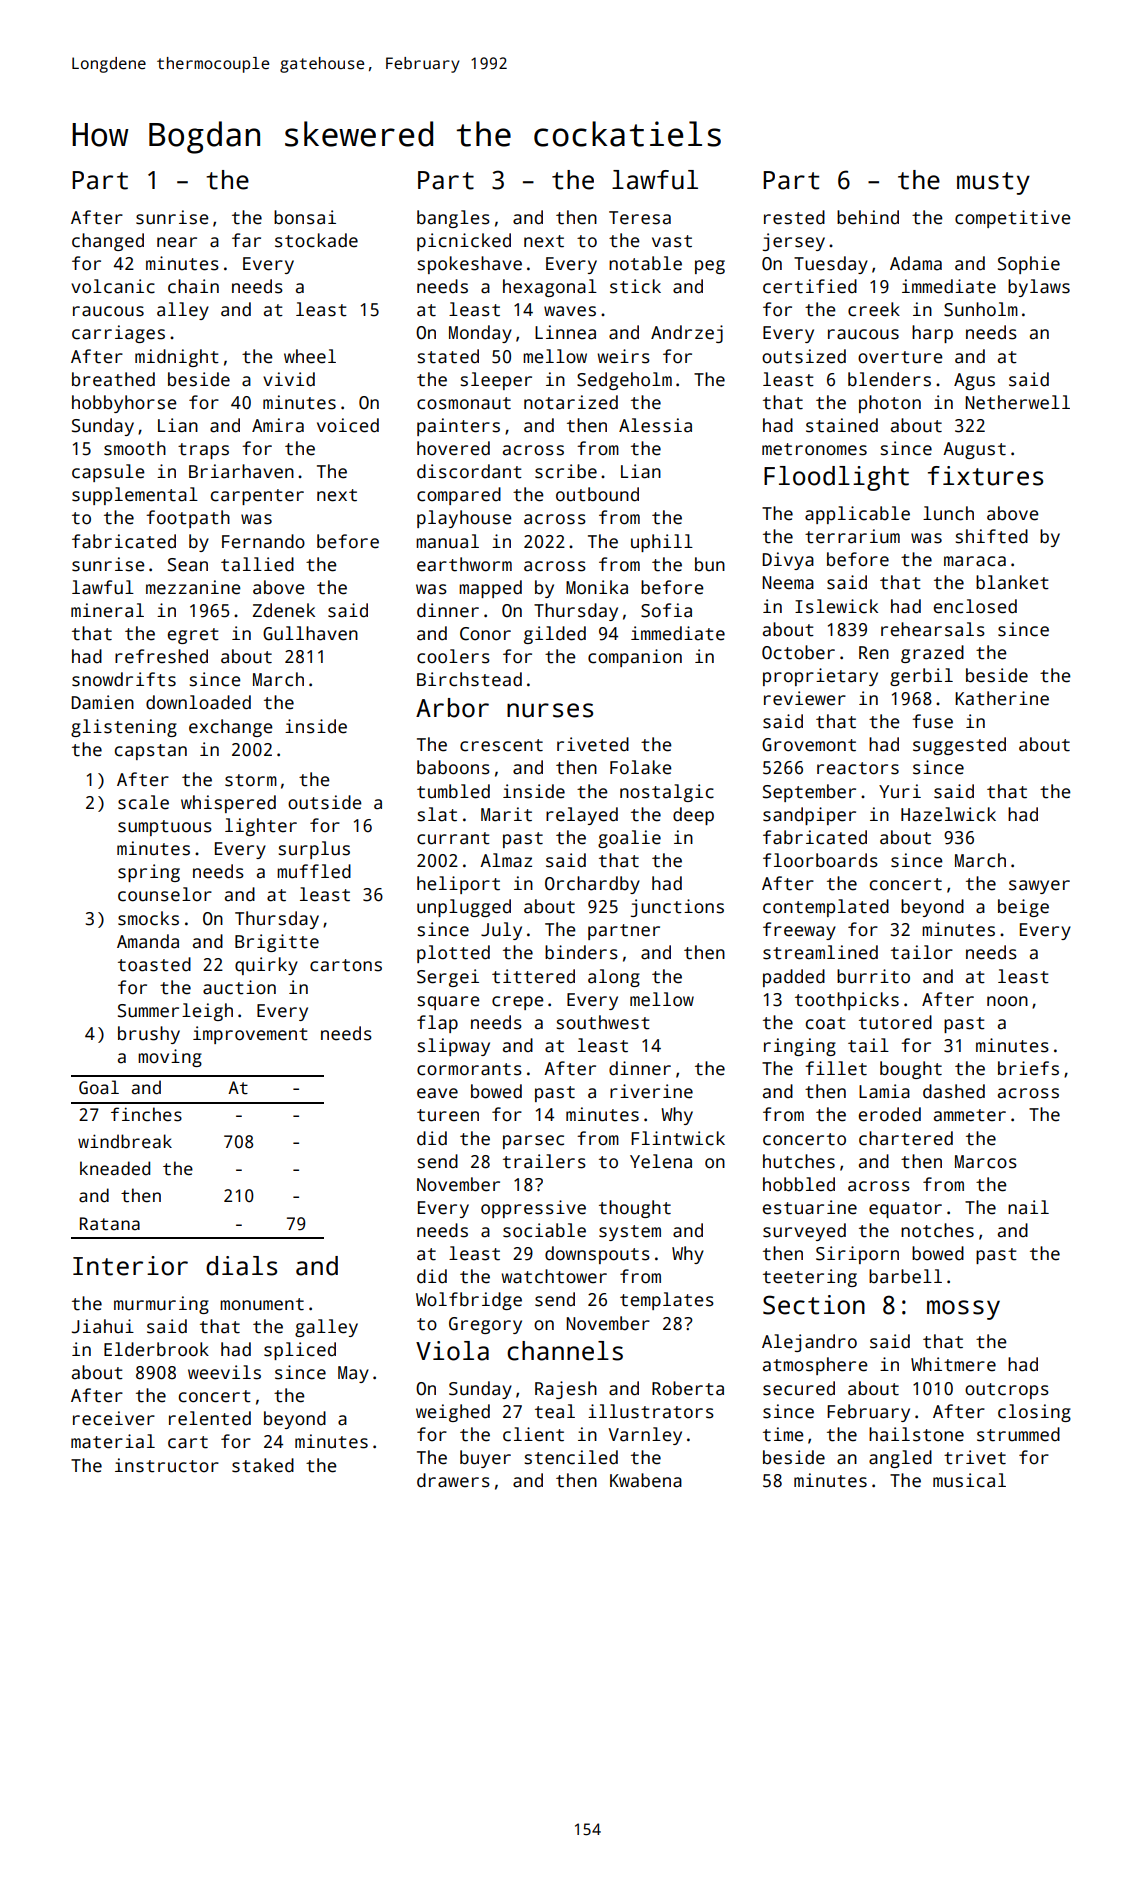 Image resolution: width=1146 pixels, height=1888 pixels. What do you see at coordinates (948, 814) in the screenshot?
I see `Hazelwick` at bounding box center [948, 814].
